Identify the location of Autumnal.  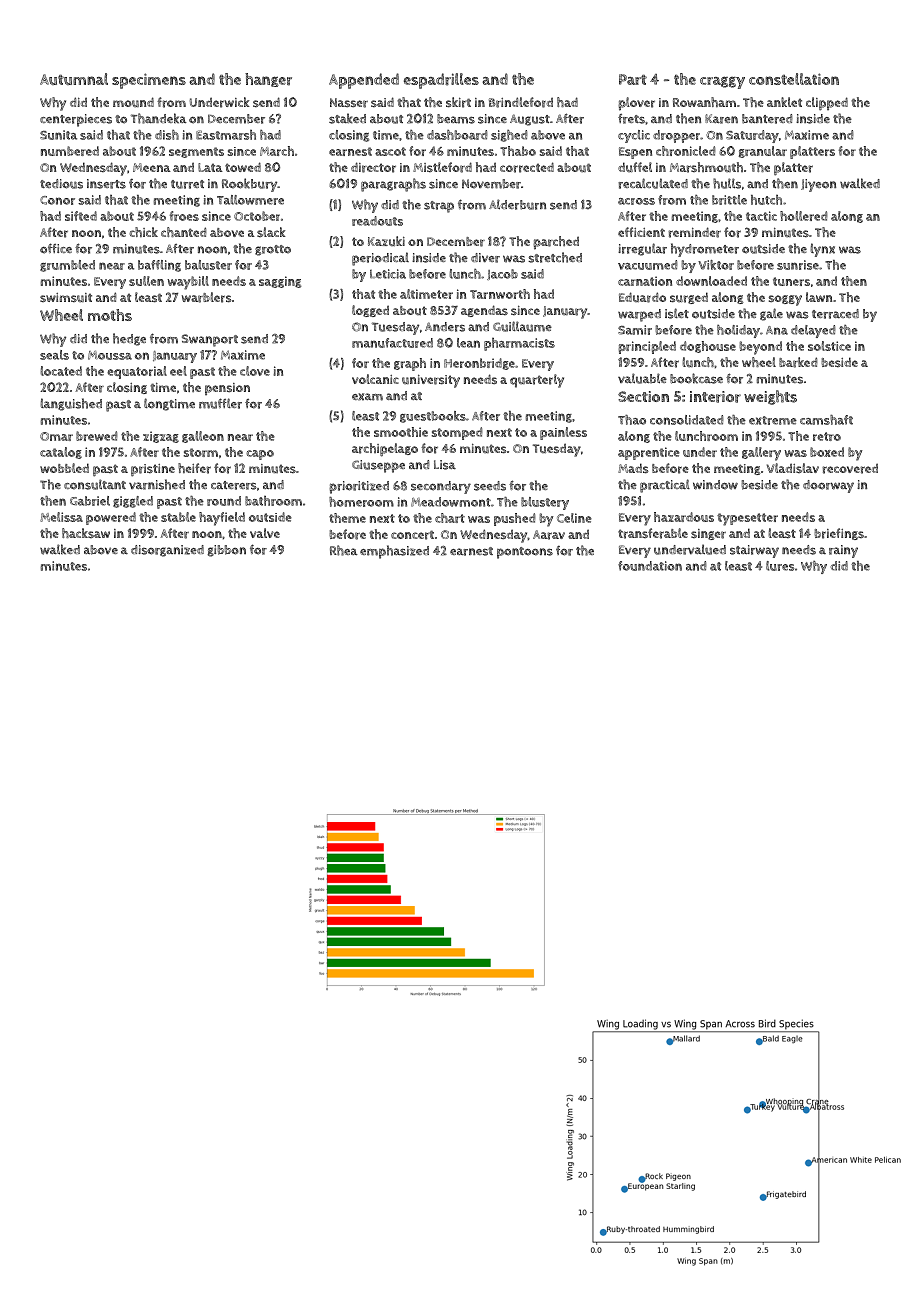
(74, 79).
